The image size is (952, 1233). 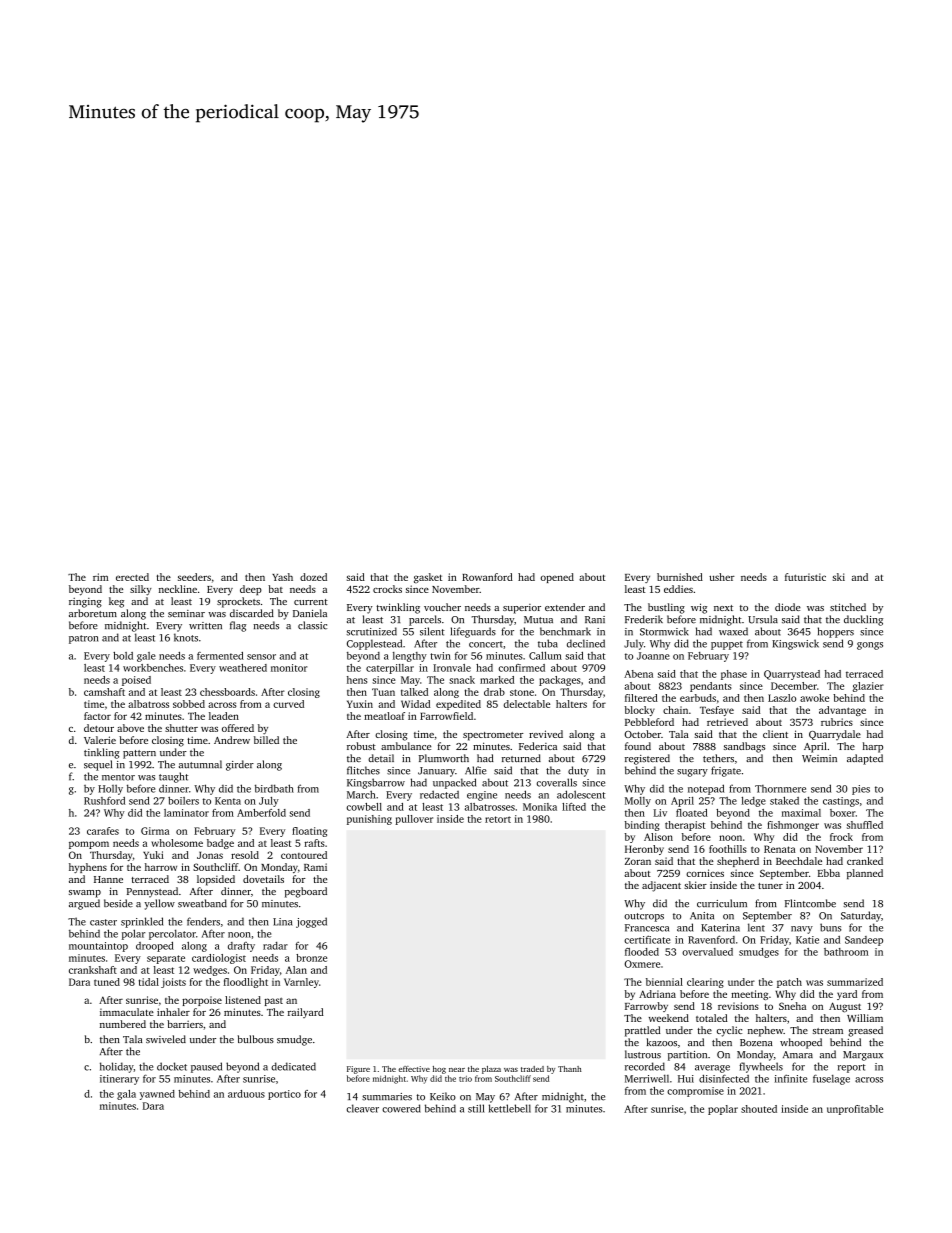 What do you see at coordinates (100, 577) in the screenshot?
I see `rim` at bounding box center [100, 577].
